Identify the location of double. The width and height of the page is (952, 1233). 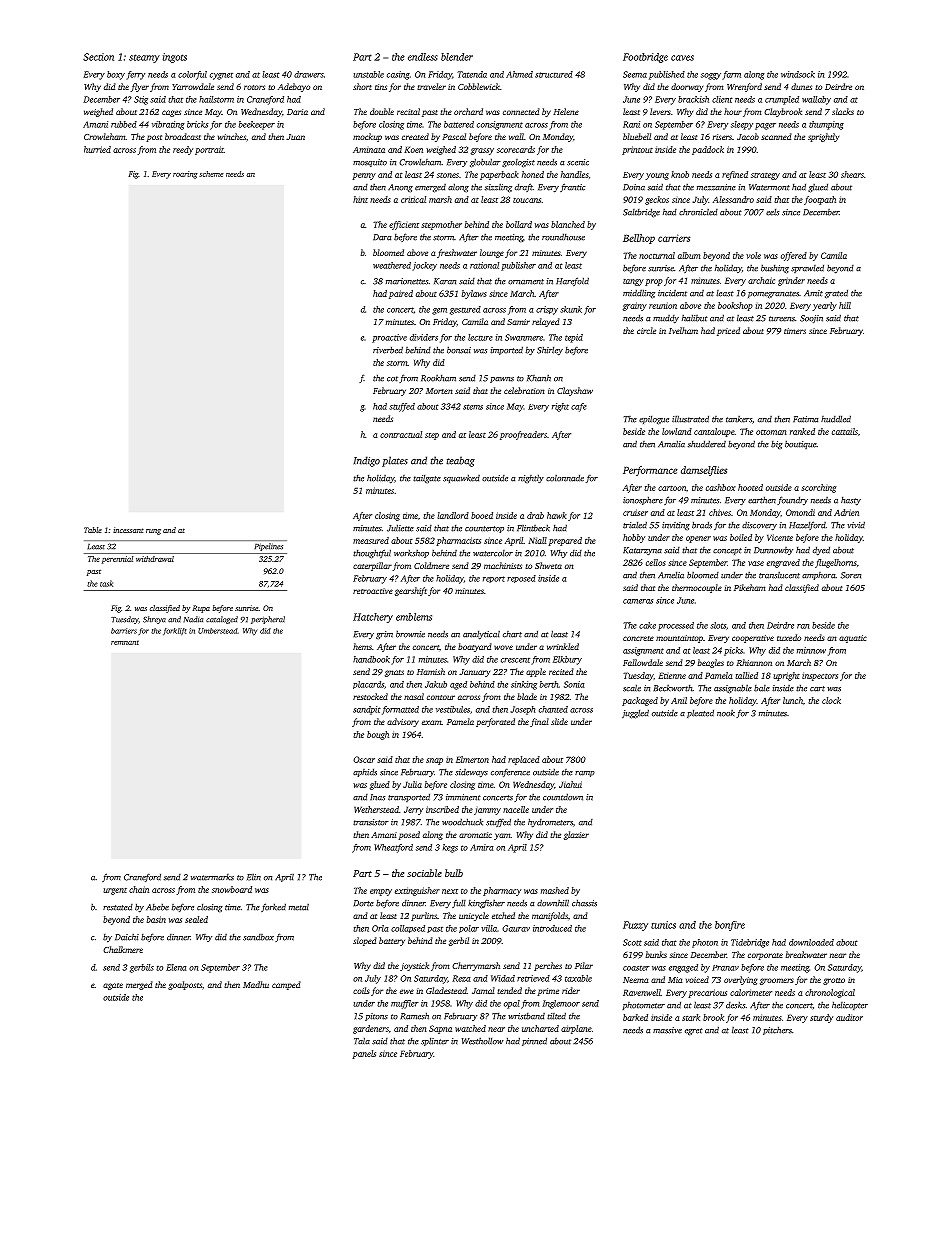
(382, 111).
